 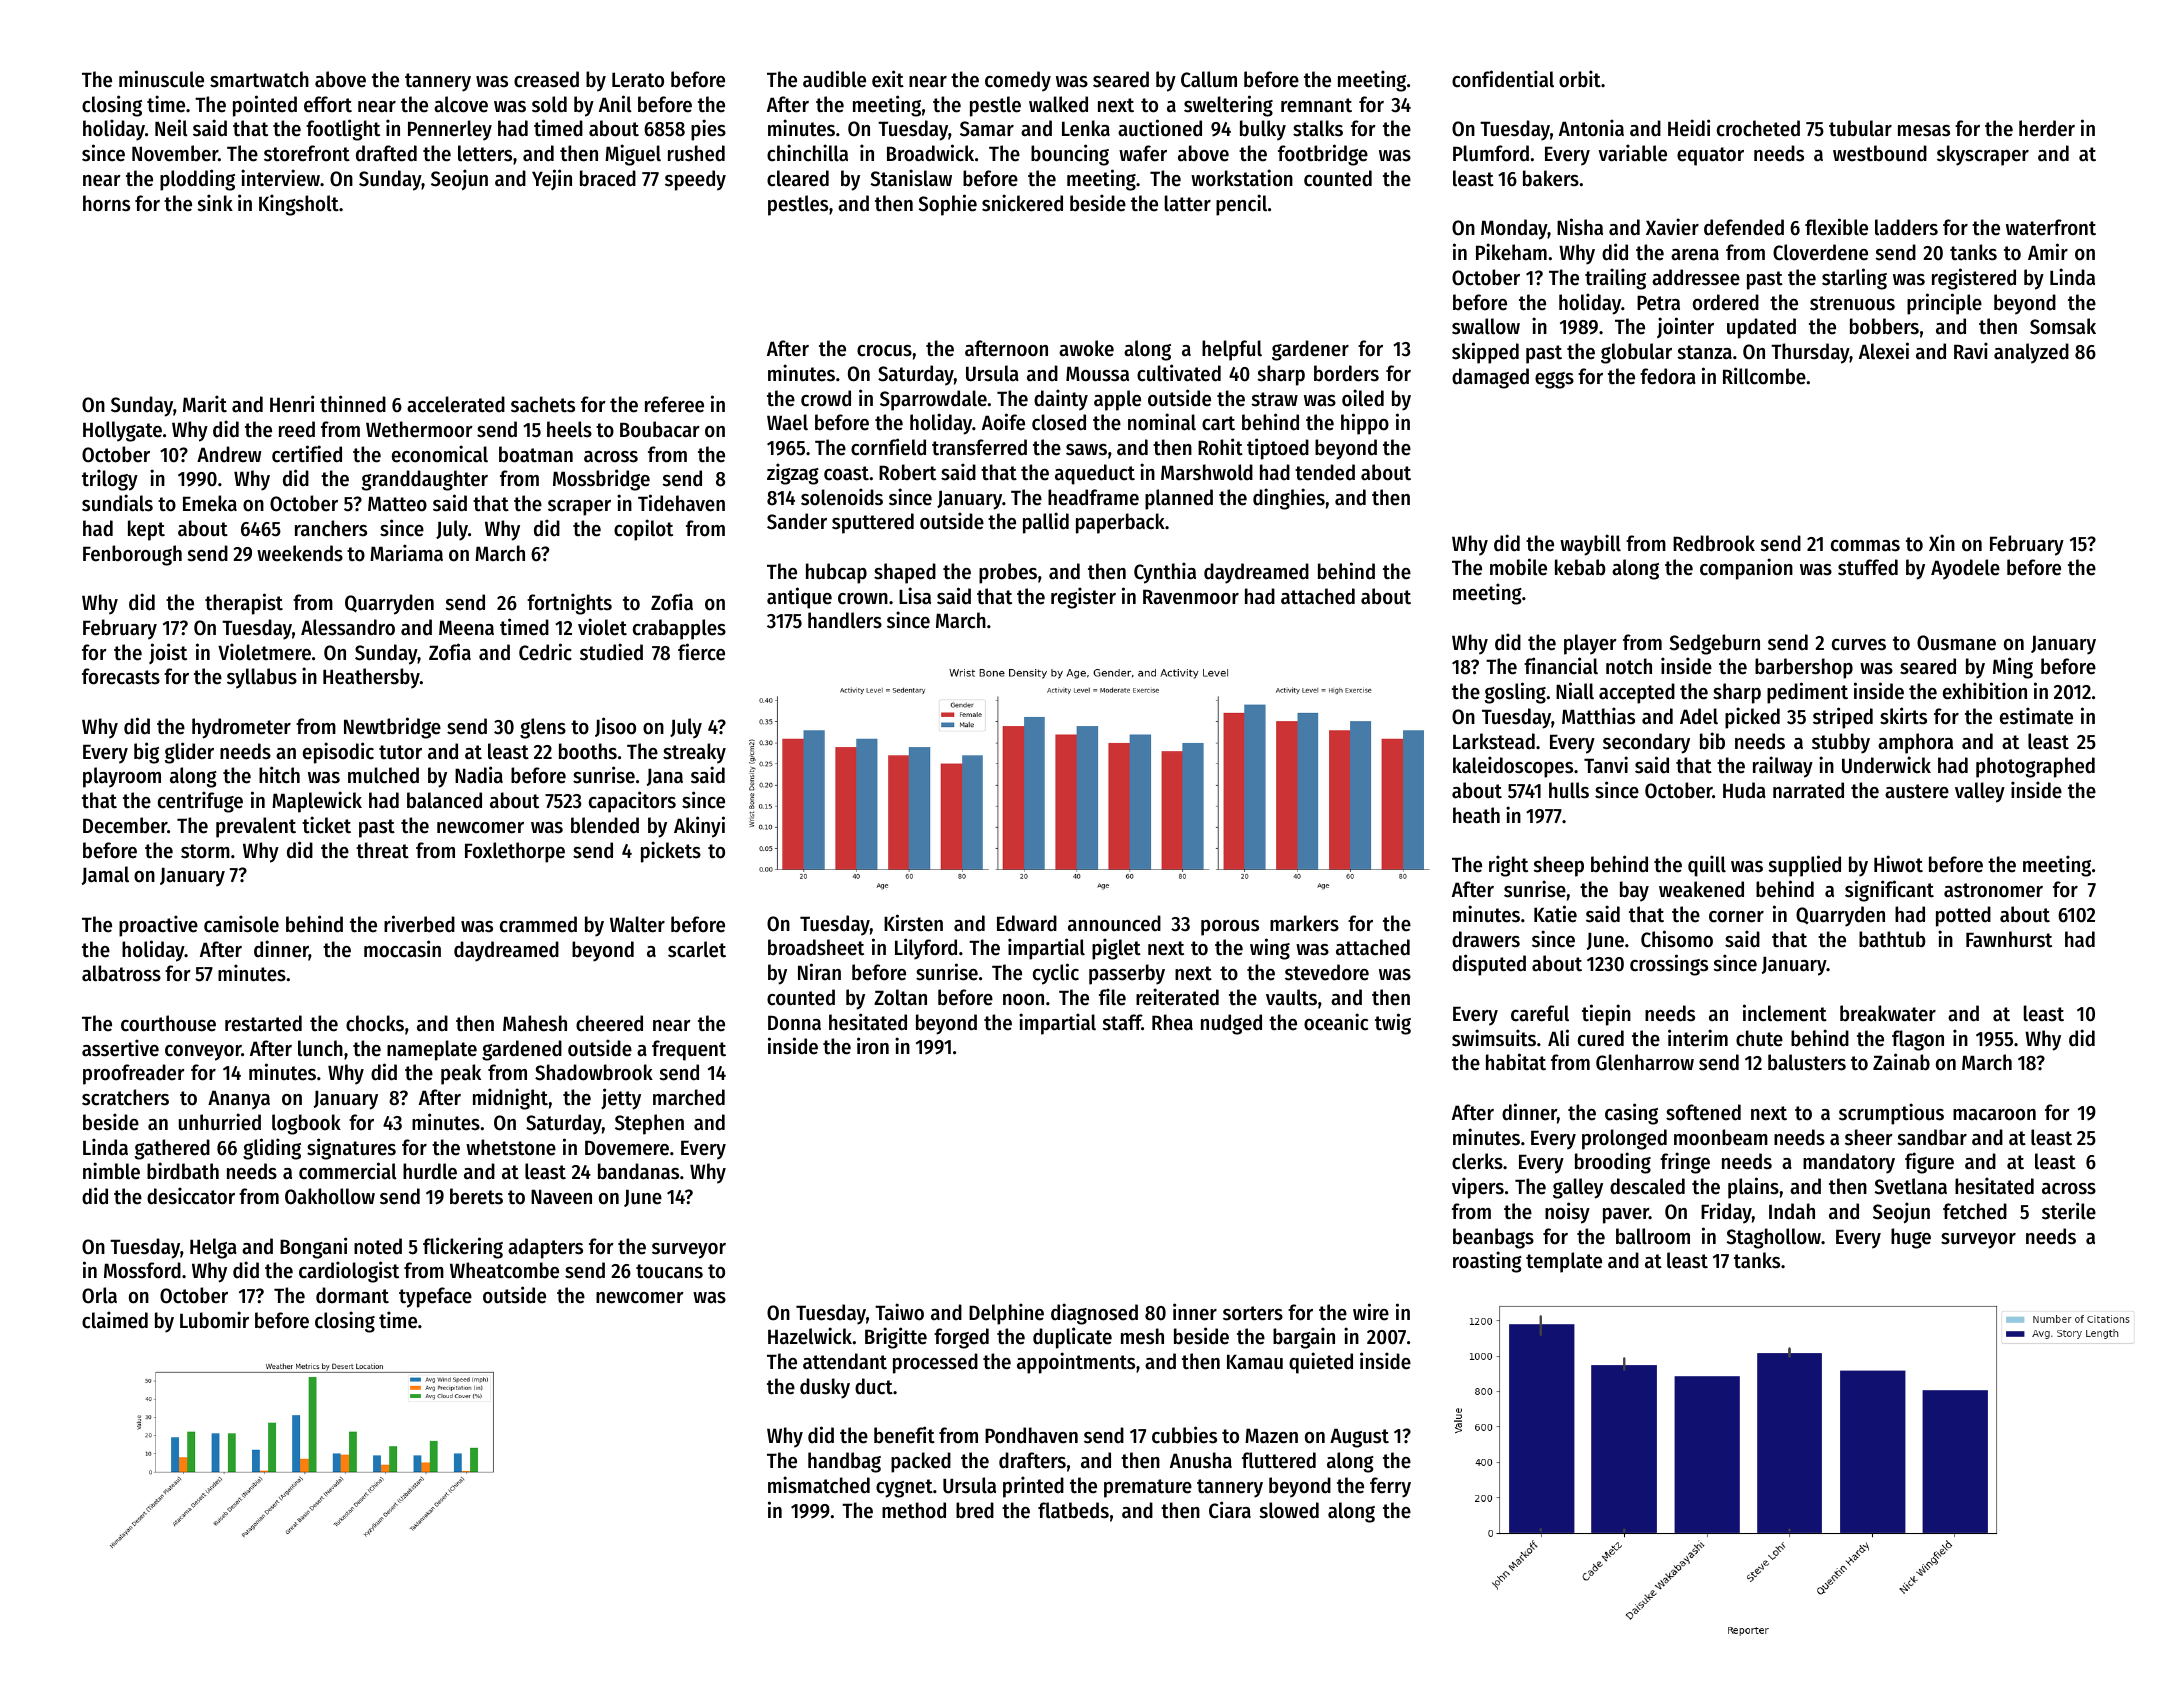 What do you see at coordinates (1209, 79) in the screenshot?
I see `Callum` at bounding box center [1209, 79].
